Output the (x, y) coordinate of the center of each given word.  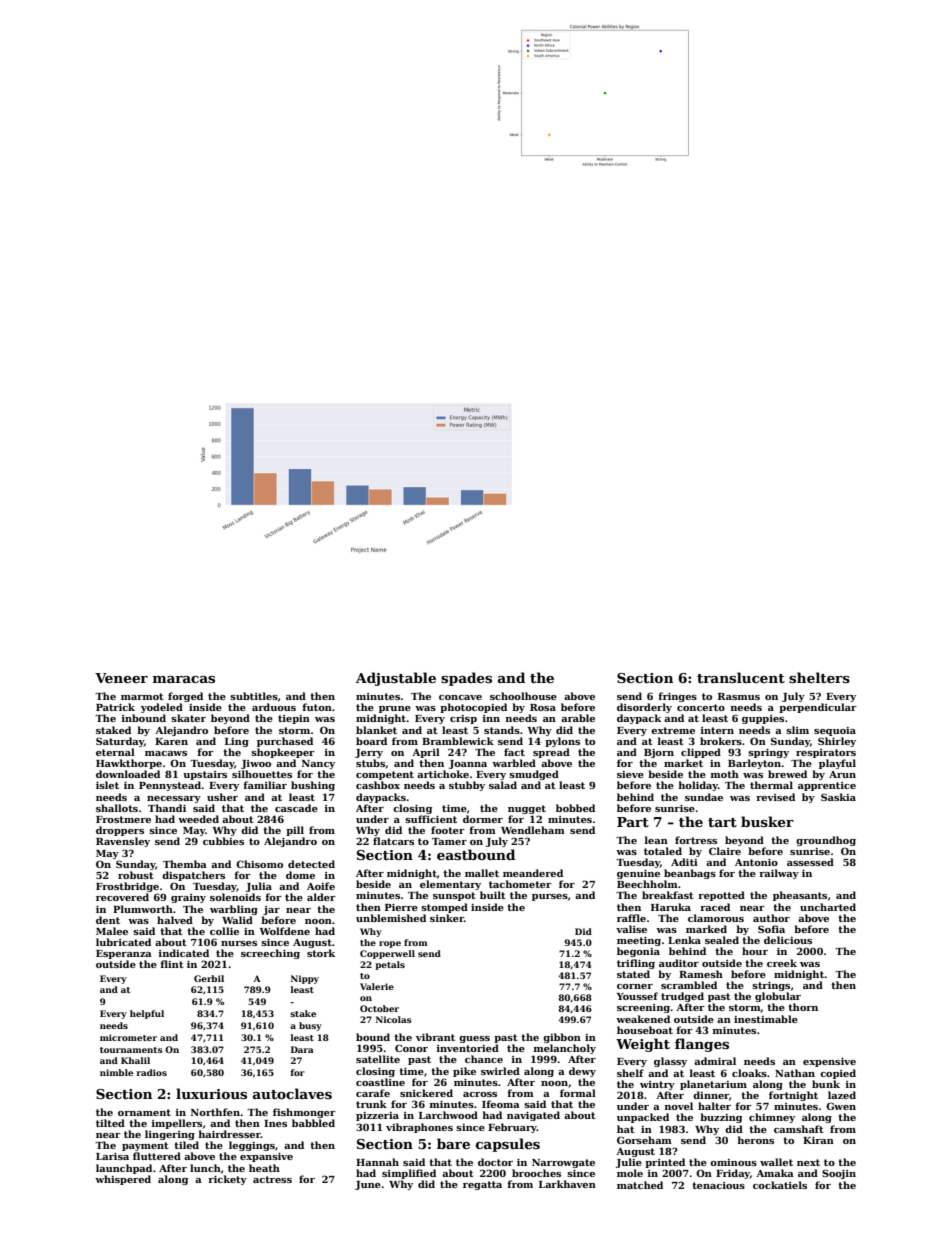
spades (466, 679)
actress (272, 1179)
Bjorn (659, 753)
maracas (184, 679)
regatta (482, 1185)
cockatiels (780, 1185)
